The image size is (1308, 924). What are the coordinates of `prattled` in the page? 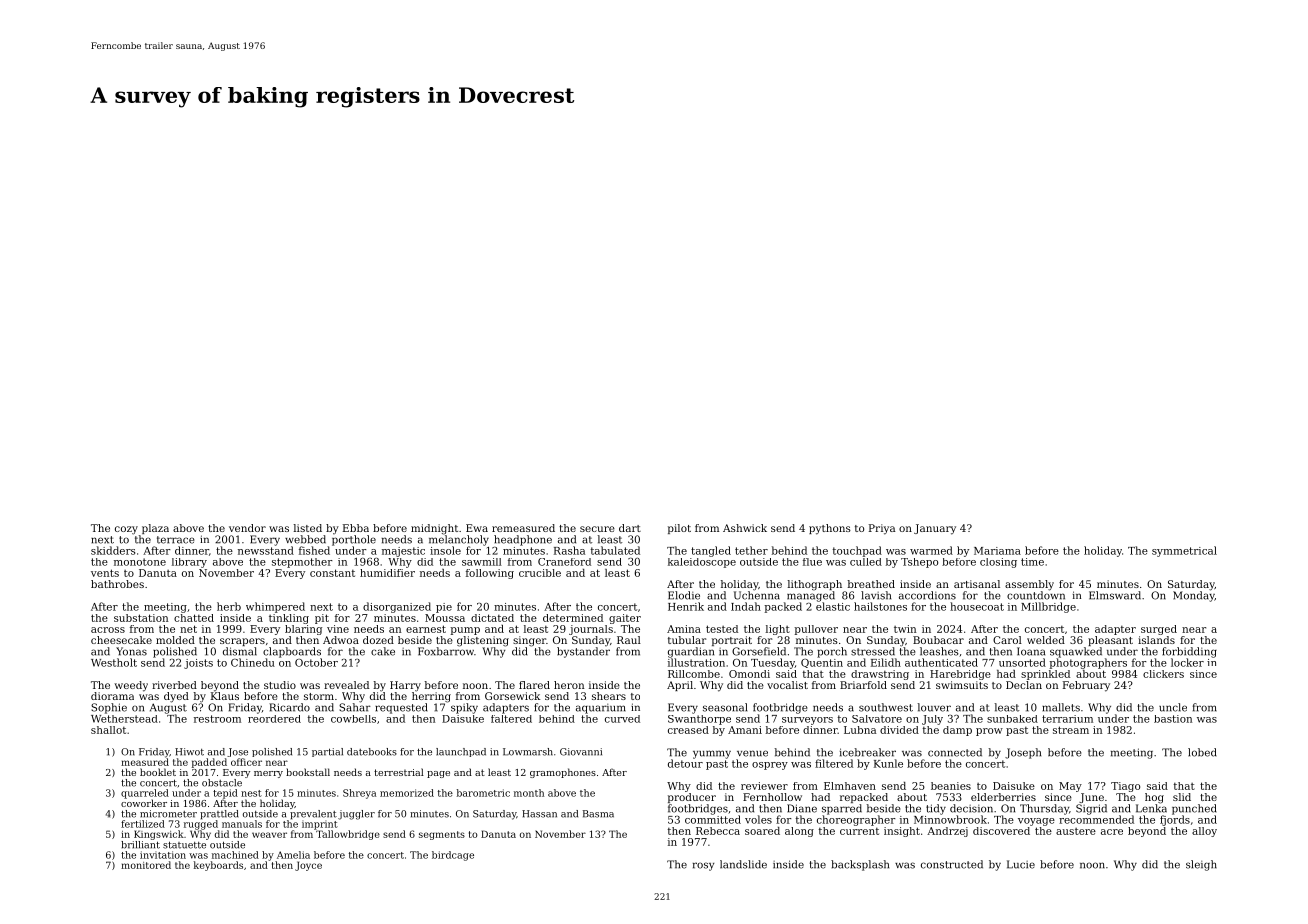 It's located at (219, 815).
